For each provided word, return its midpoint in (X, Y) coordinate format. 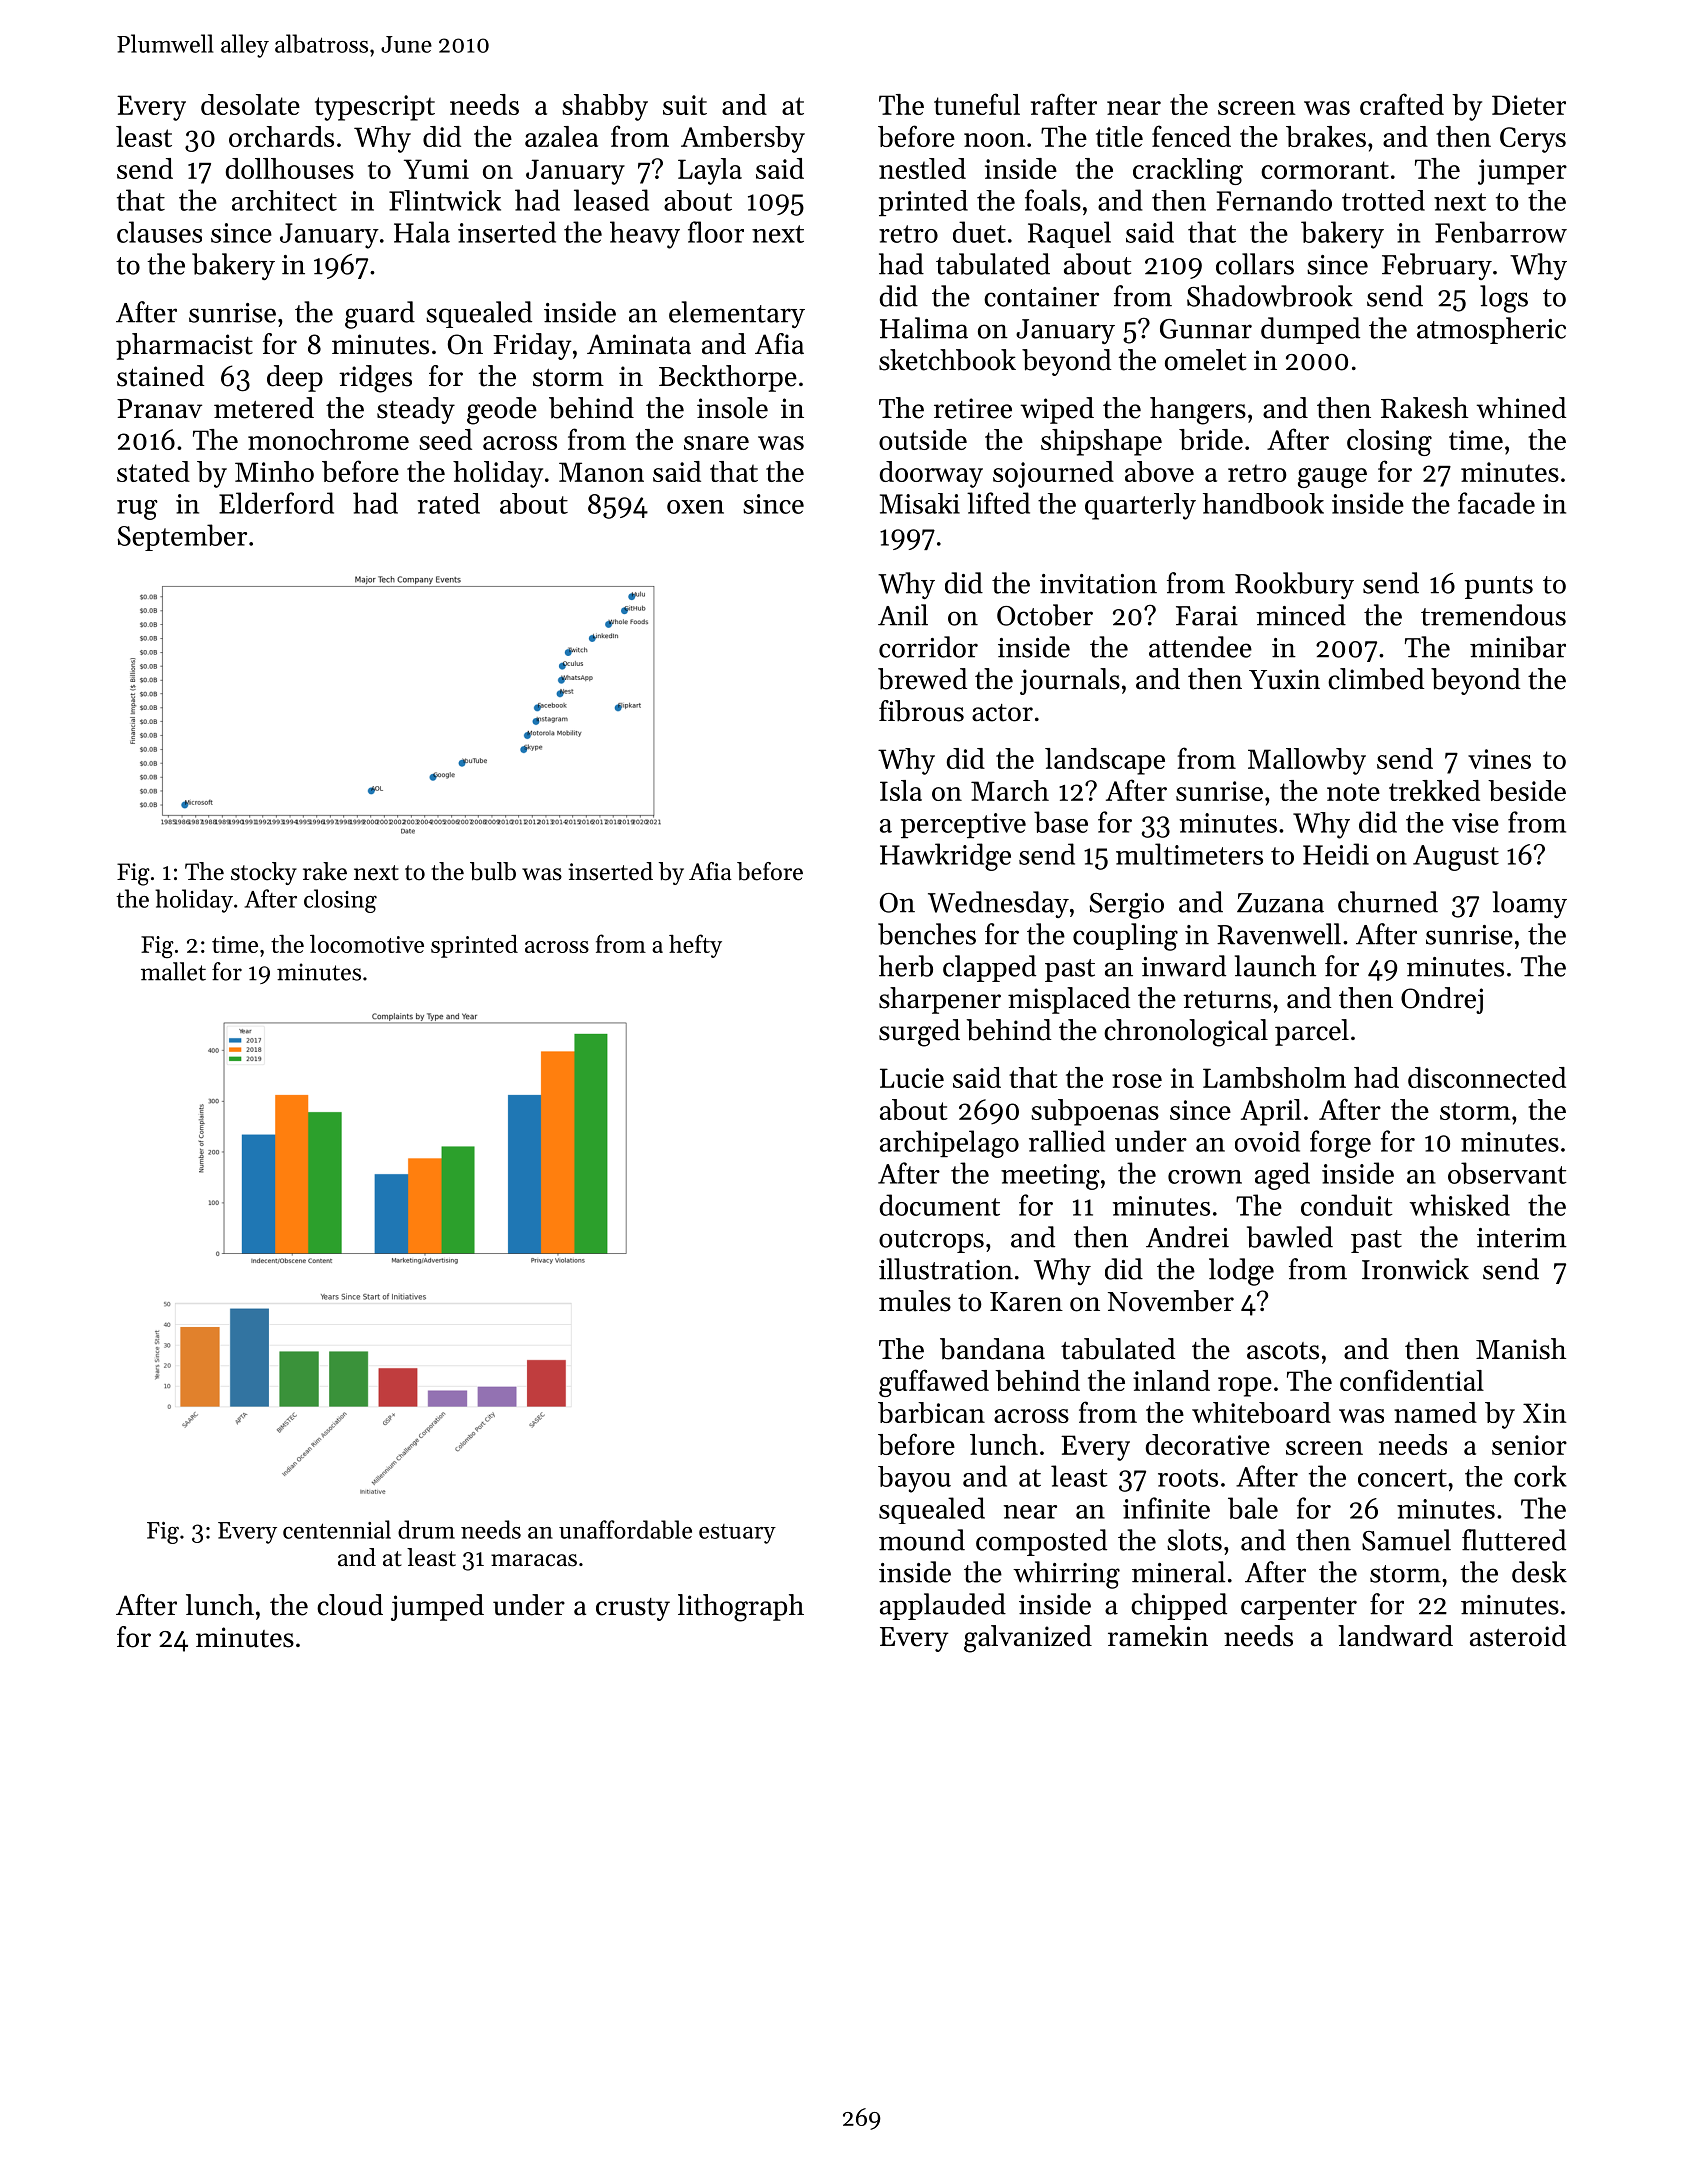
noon (994, 140)
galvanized (1028, 1639)
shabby (605, 107)
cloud (350, 1605)
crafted (1402, 104)
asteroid (1518, 1636)
